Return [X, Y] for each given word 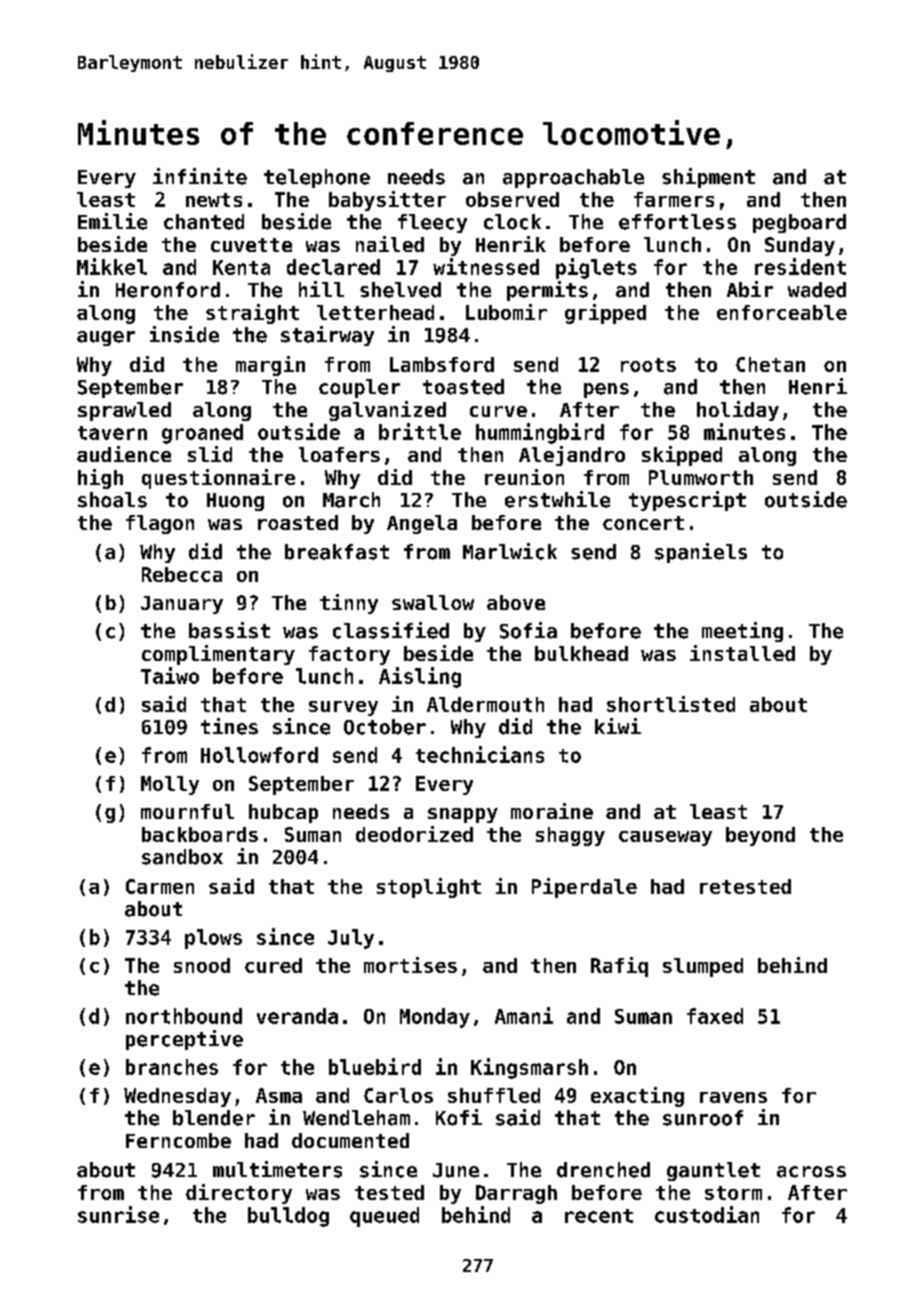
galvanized [387, 411]
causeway [665, 838]
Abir [750, 289]
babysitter [387, 201]
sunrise [118, 1214]
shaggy [570, 836]
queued [384, 1217]
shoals [112, 500]
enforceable [782, 312]
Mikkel [112, 266]
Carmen [160, 886]
